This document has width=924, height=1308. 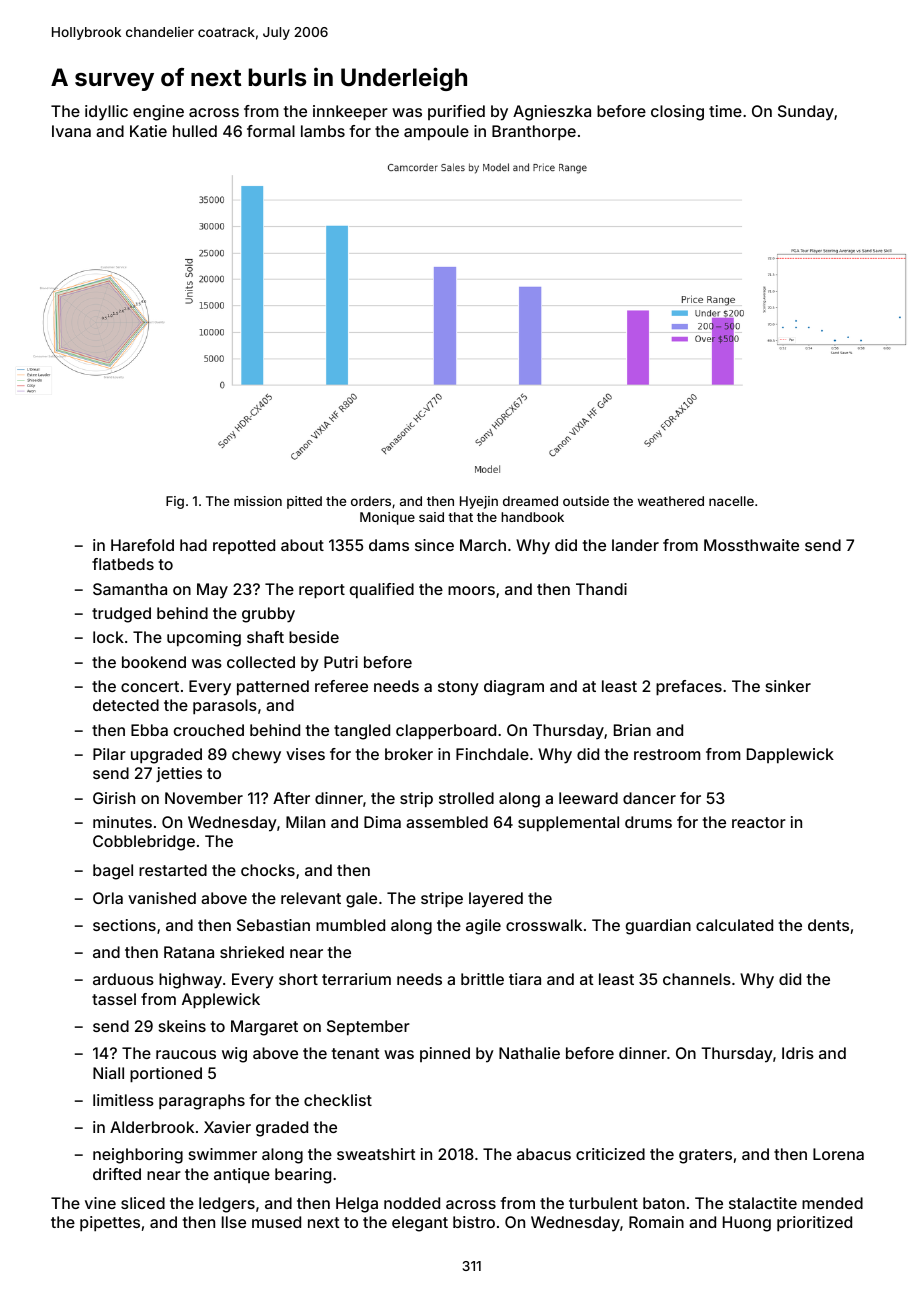 I want to click on tassel, so click(x=114, y=999).
